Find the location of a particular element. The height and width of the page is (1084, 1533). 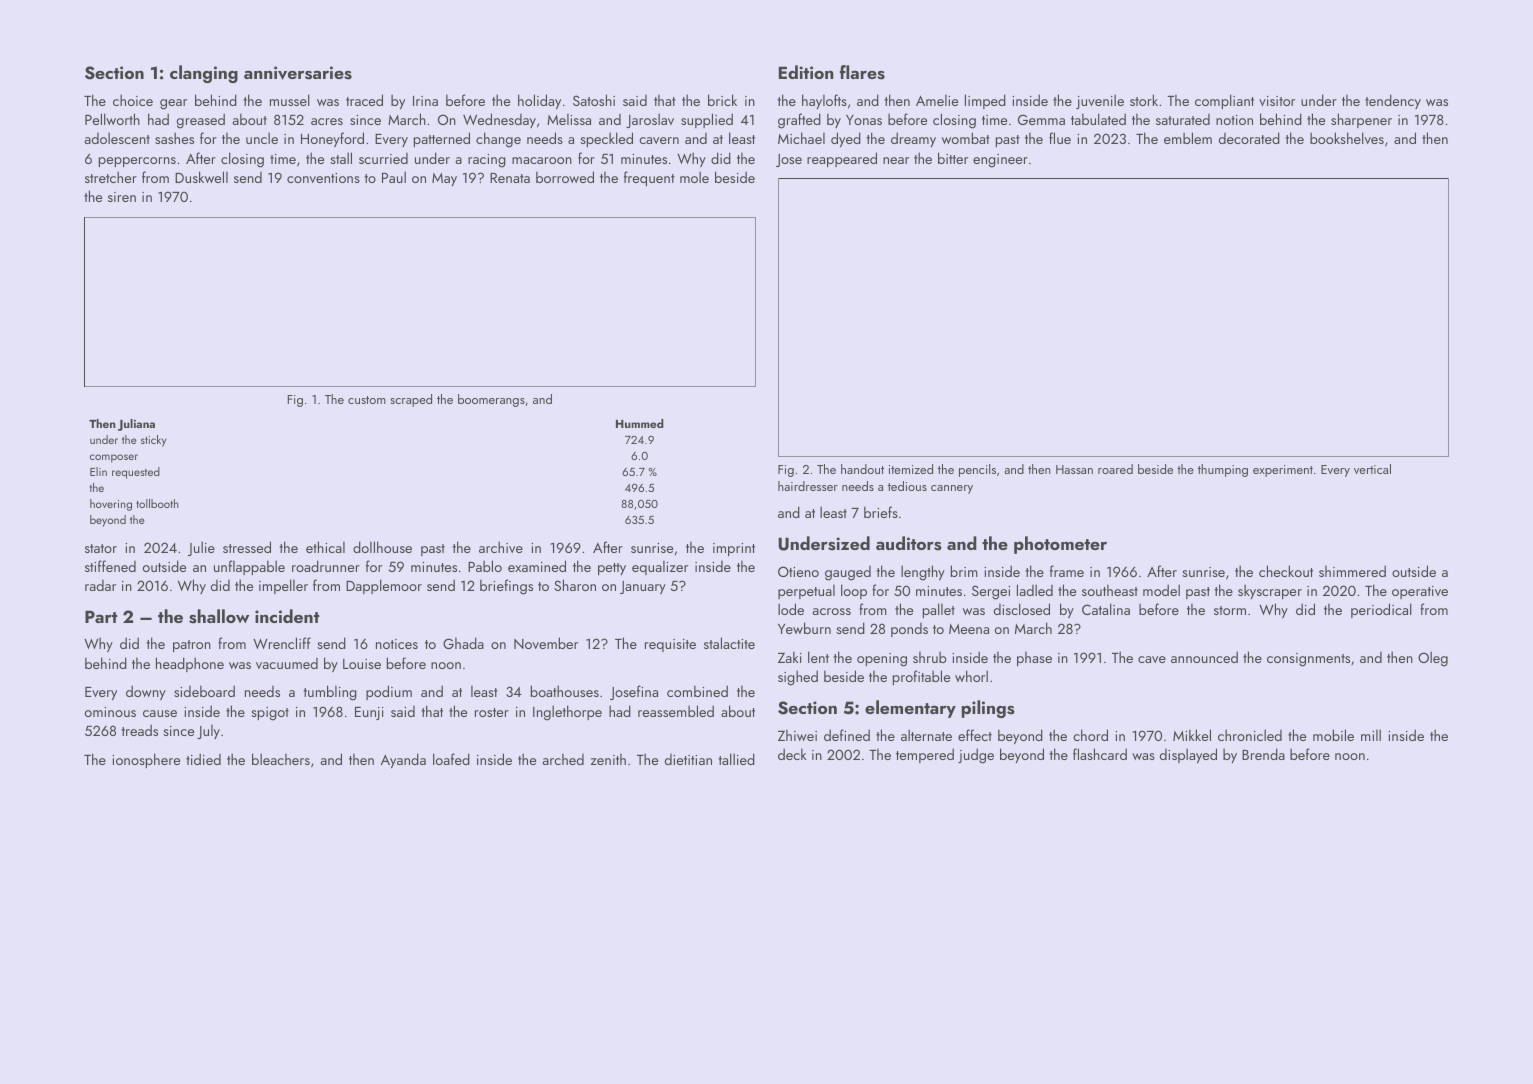

tidied is located at coordinates (203, 759).
